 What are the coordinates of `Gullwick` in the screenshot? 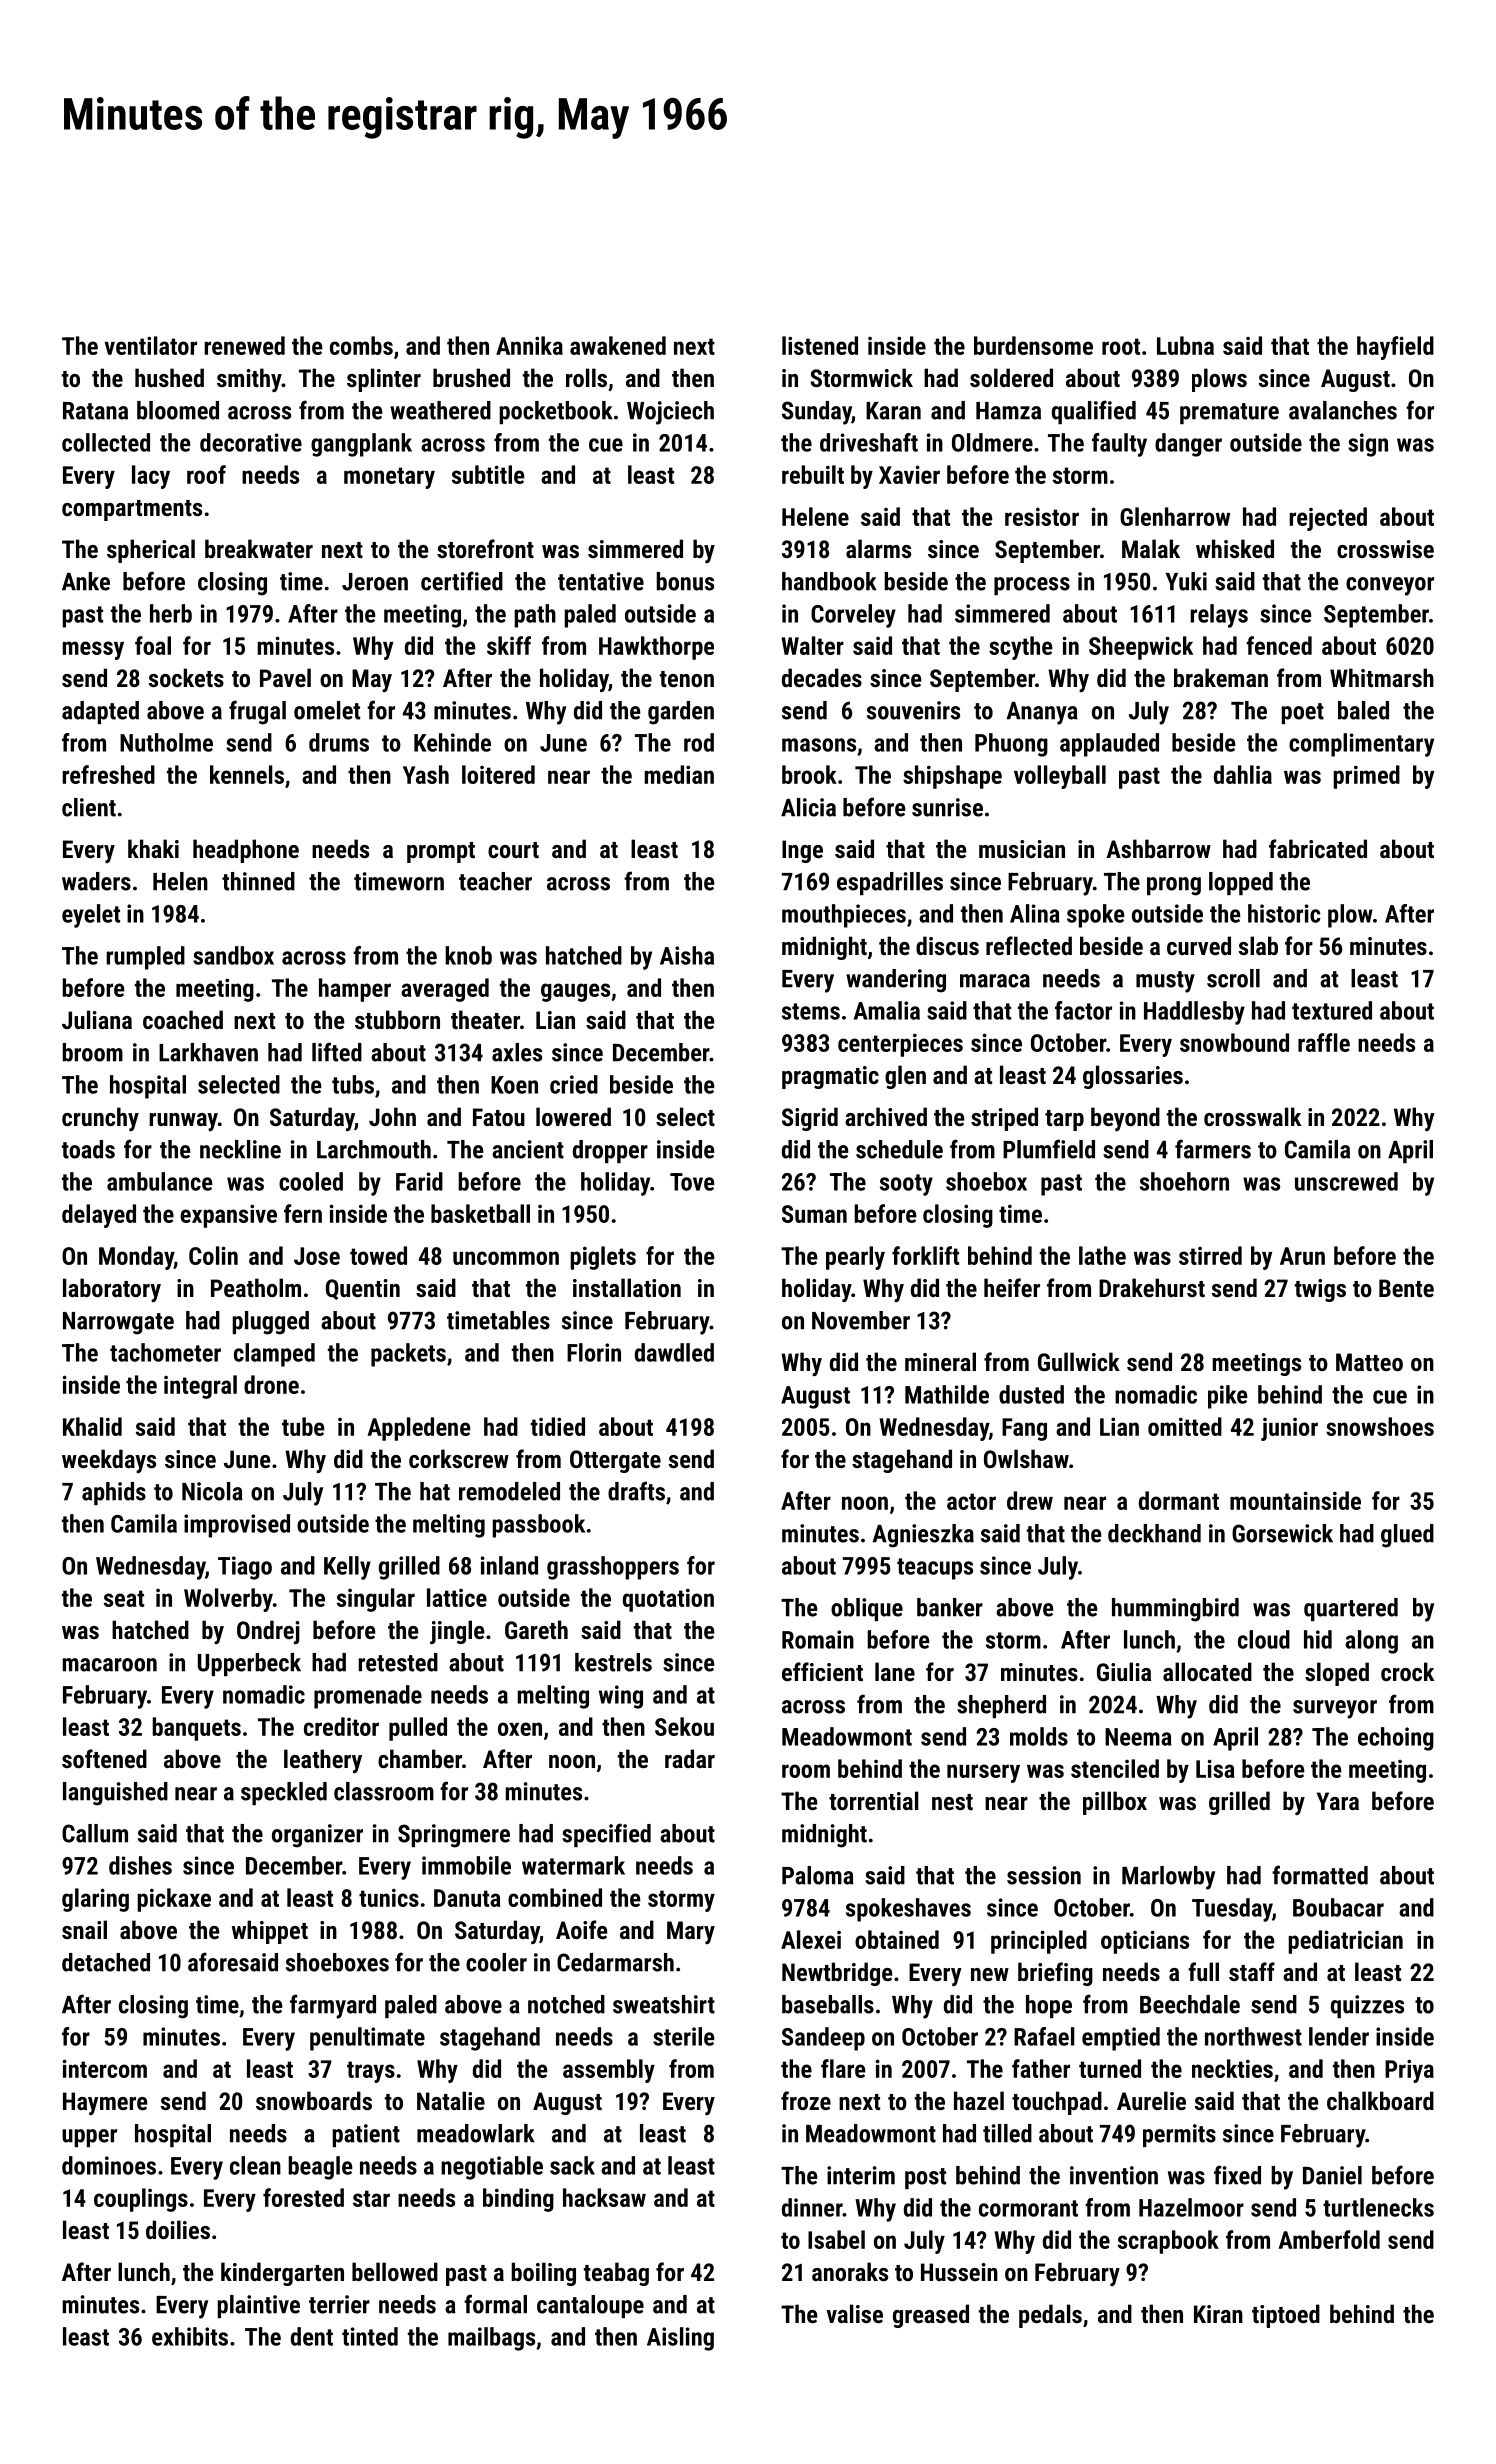 It's located at (1079, 1361).
